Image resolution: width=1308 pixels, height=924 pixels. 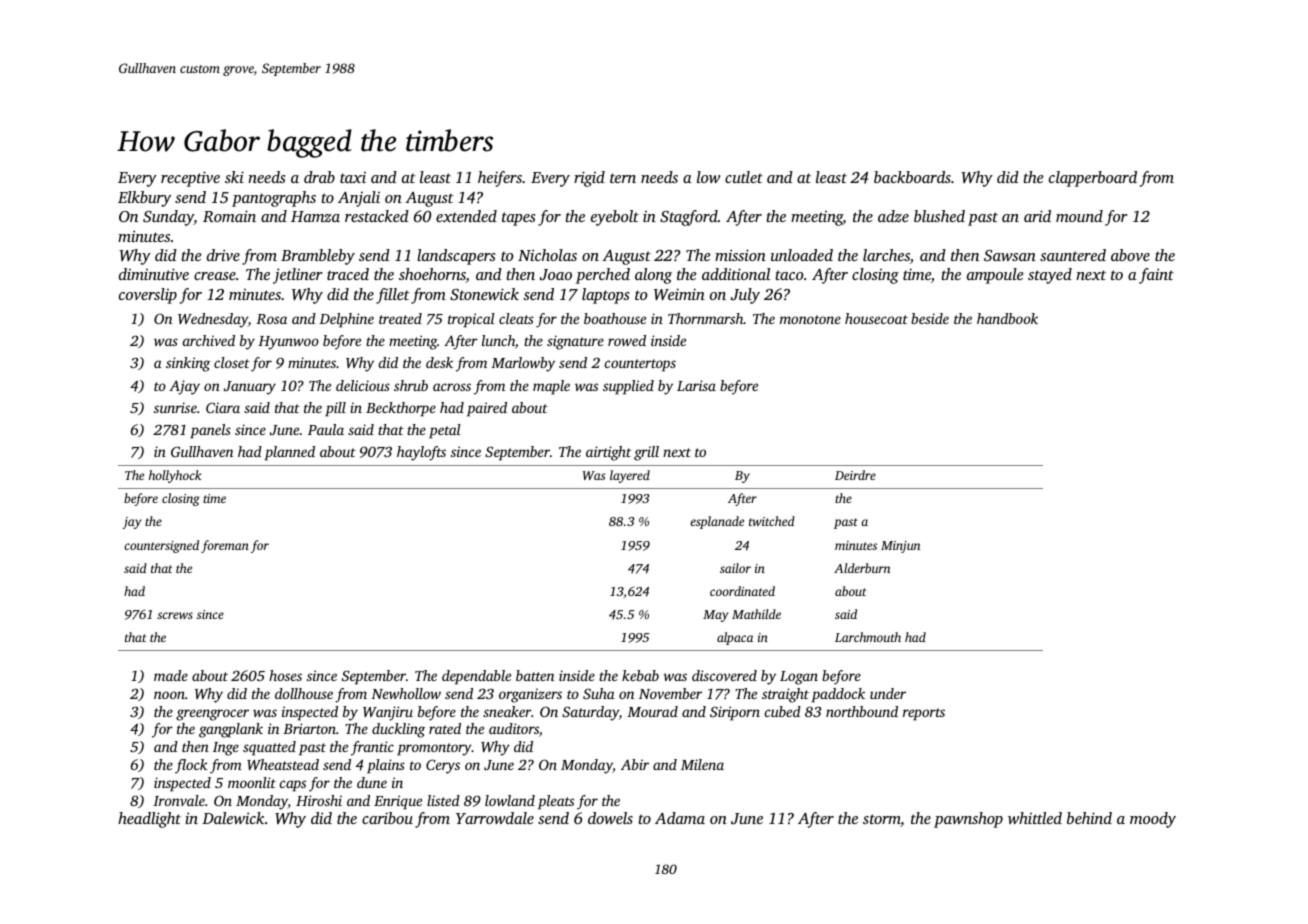 What do you see at coordinates (855, 475) in the page?
I see `Deirdre` at bounding box center [855, 475].
